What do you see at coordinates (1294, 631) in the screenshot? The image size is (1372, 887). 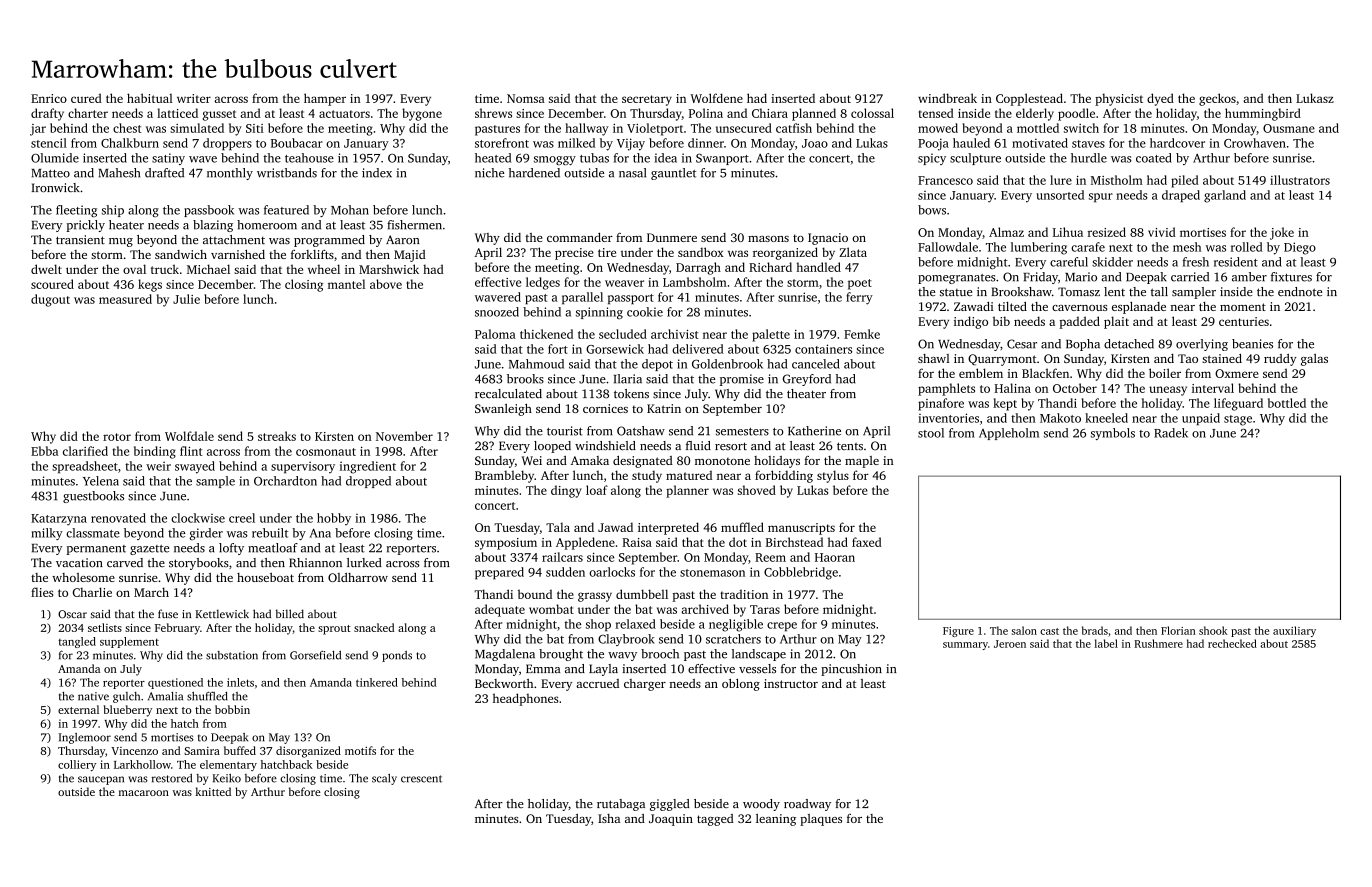 I see `auxiliary` at bounding box center [1294, 631].
